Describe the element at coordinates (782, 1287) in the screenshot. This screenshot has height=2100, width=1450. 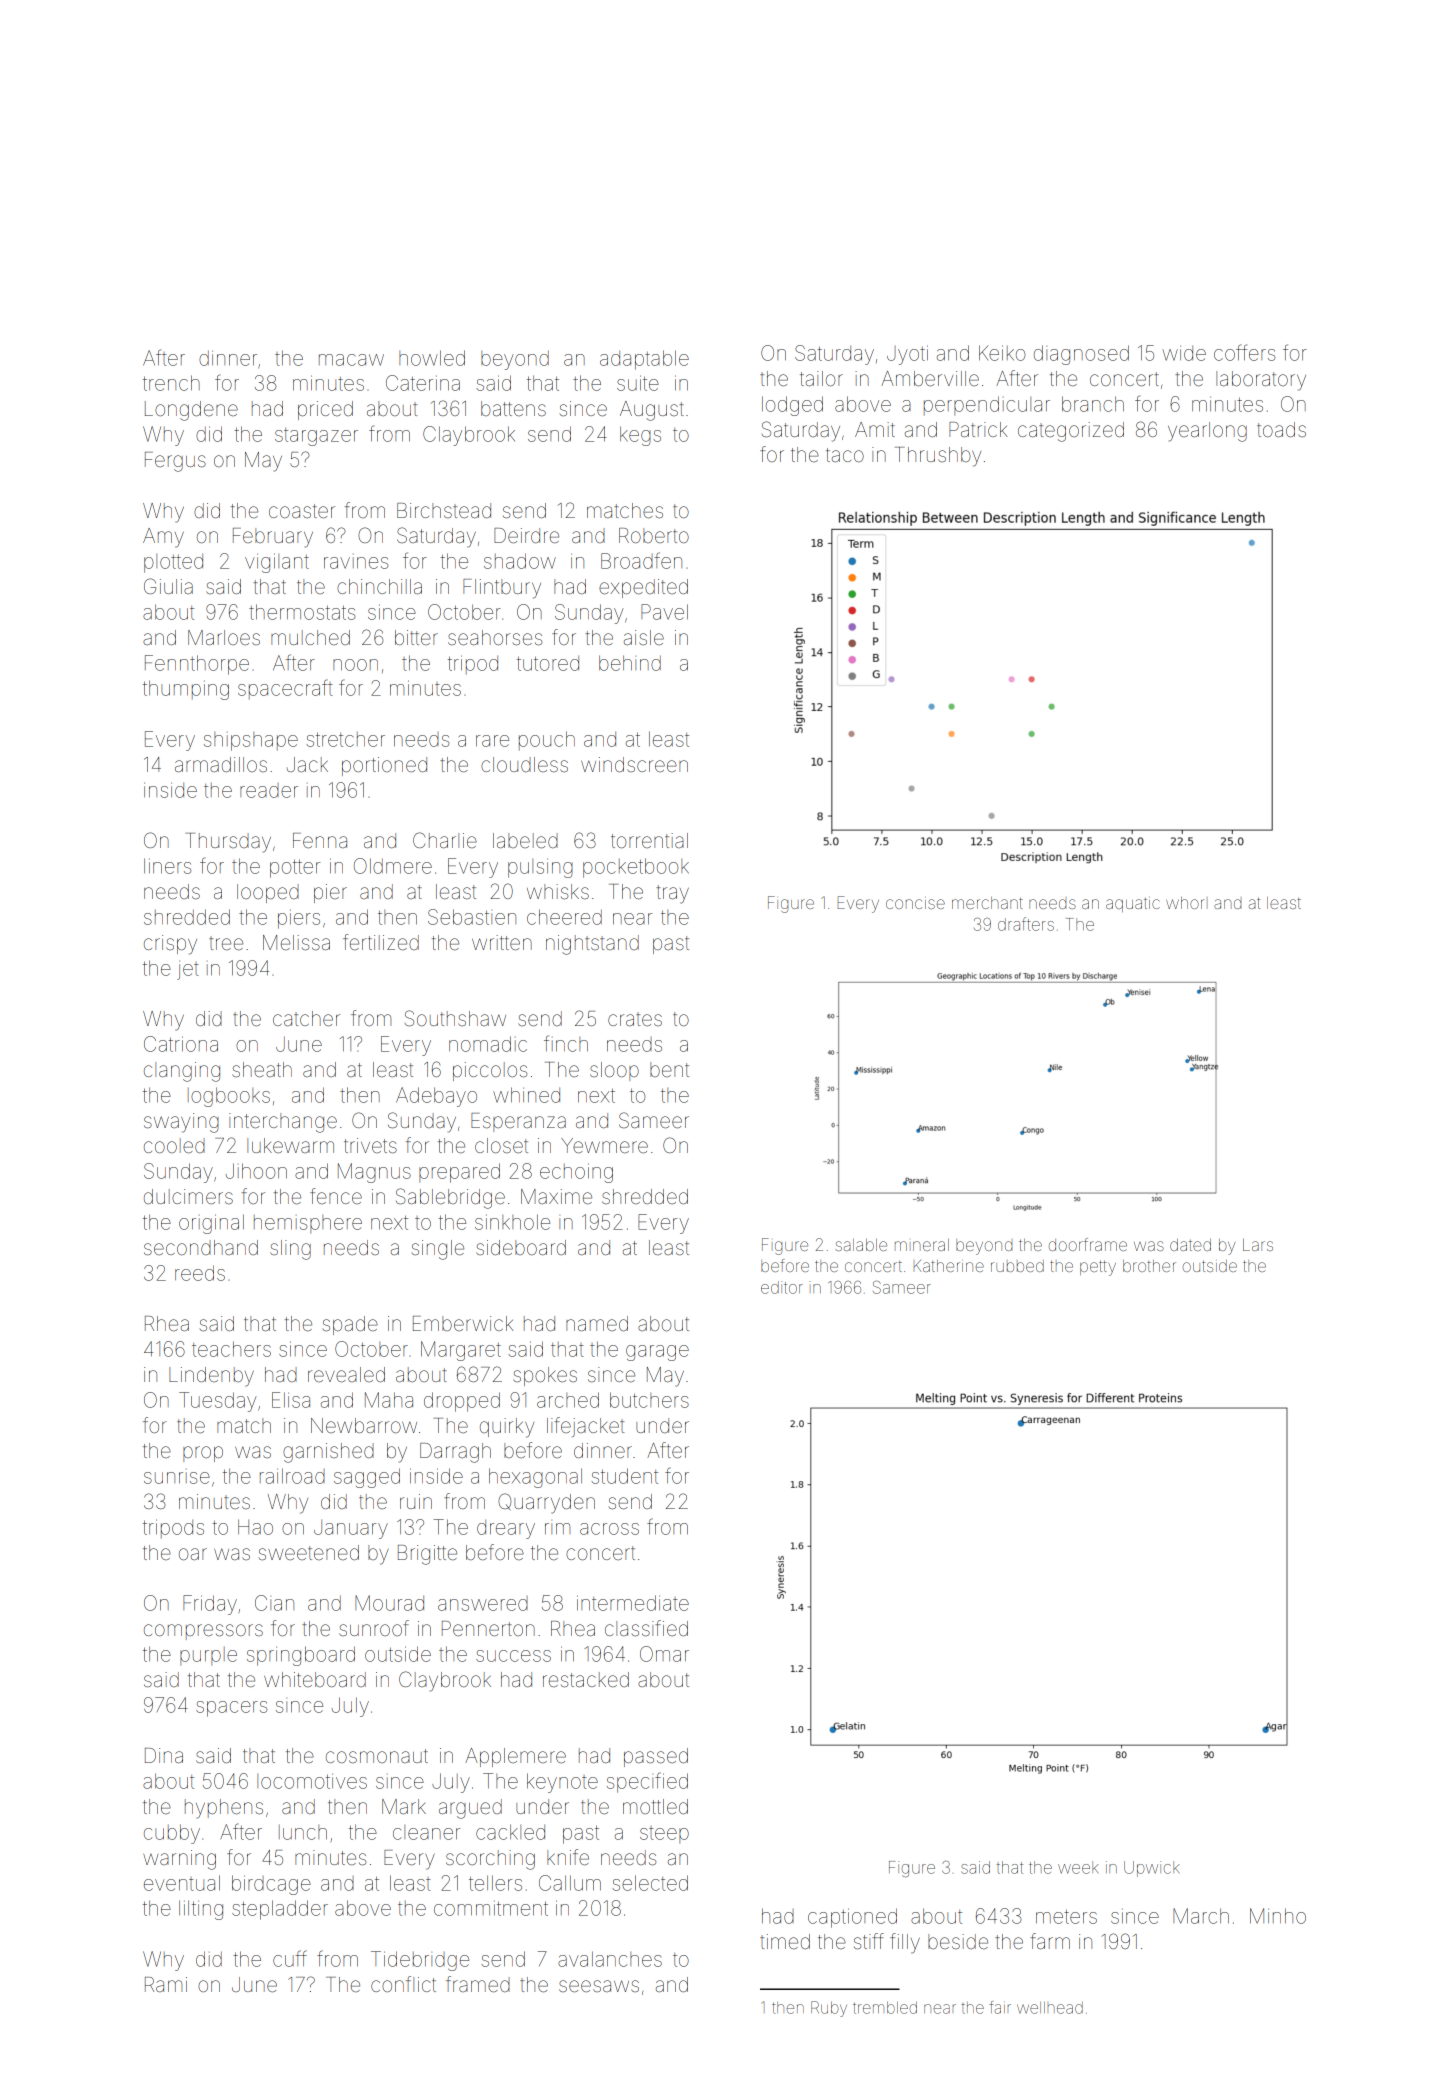
I see `editor` at that location.
